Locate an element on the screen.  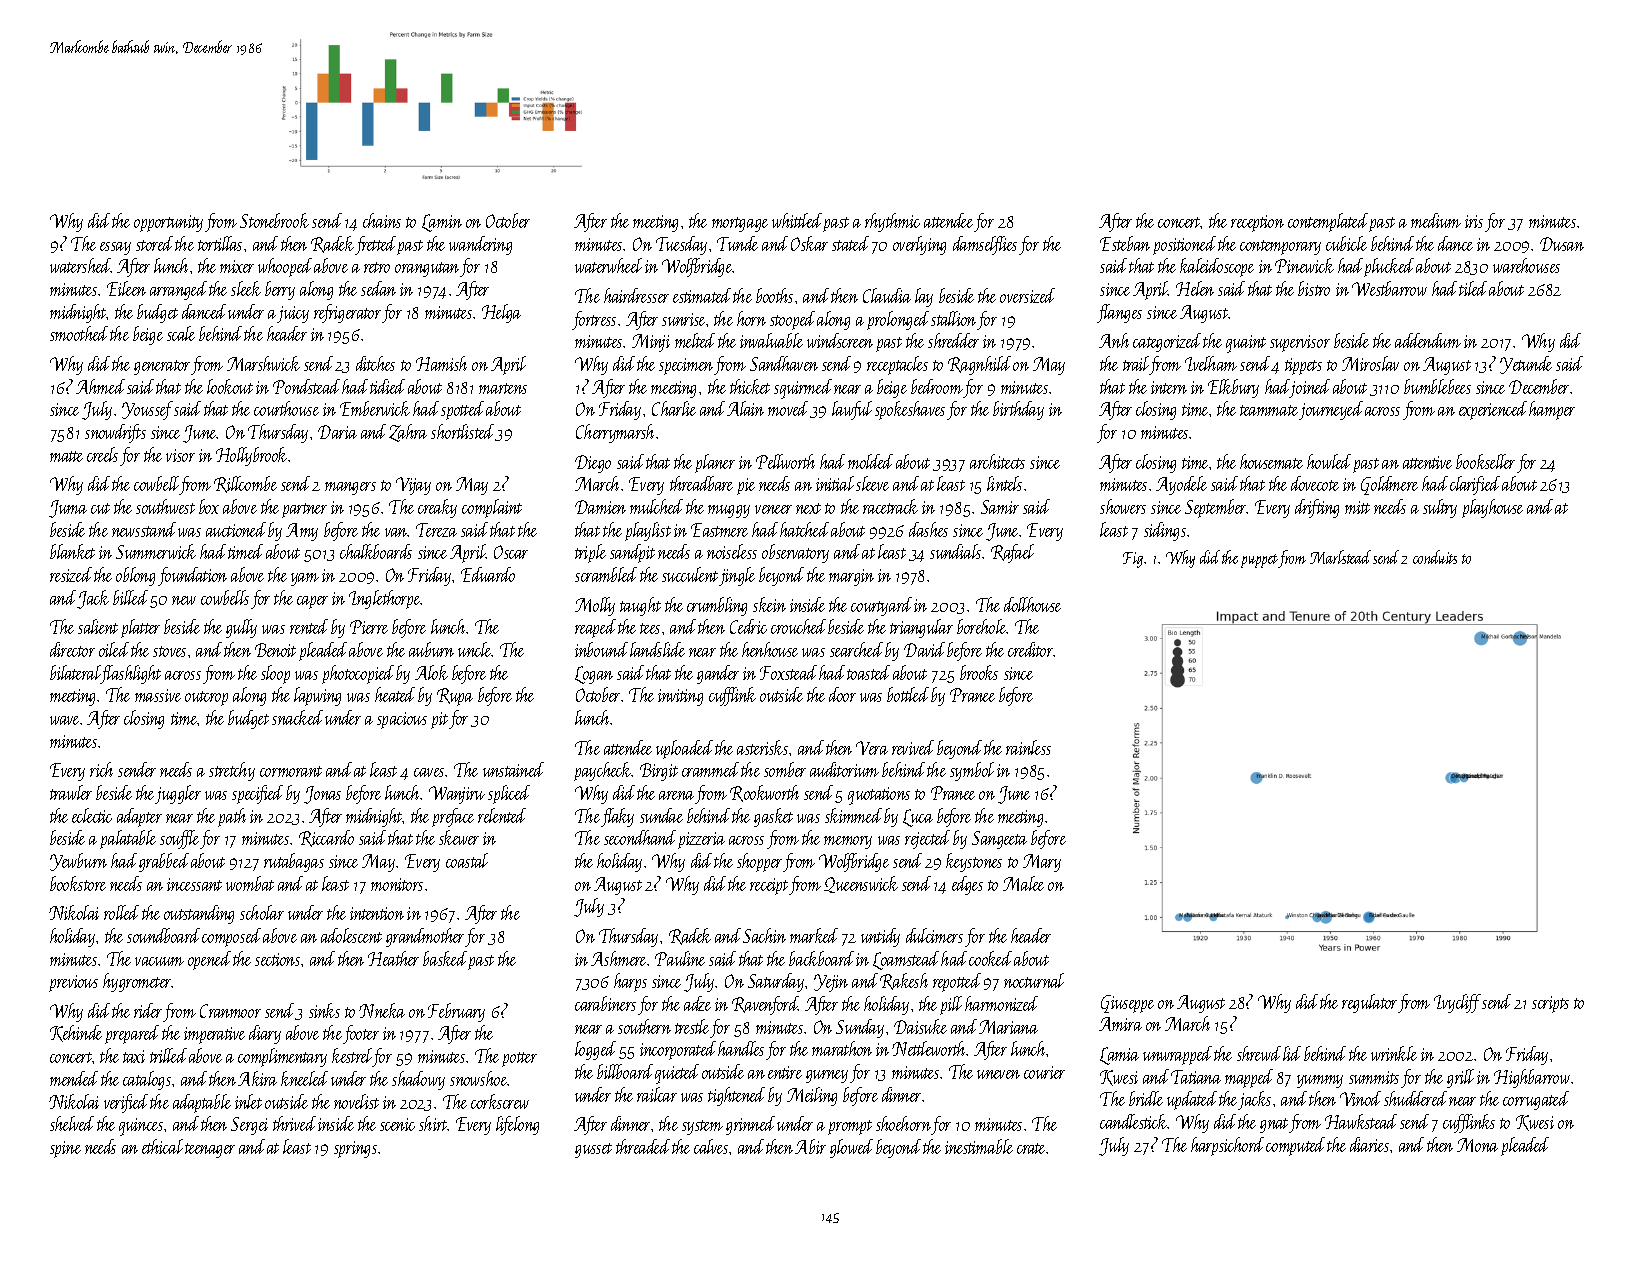
marked is located at coordinates (814, 935).
